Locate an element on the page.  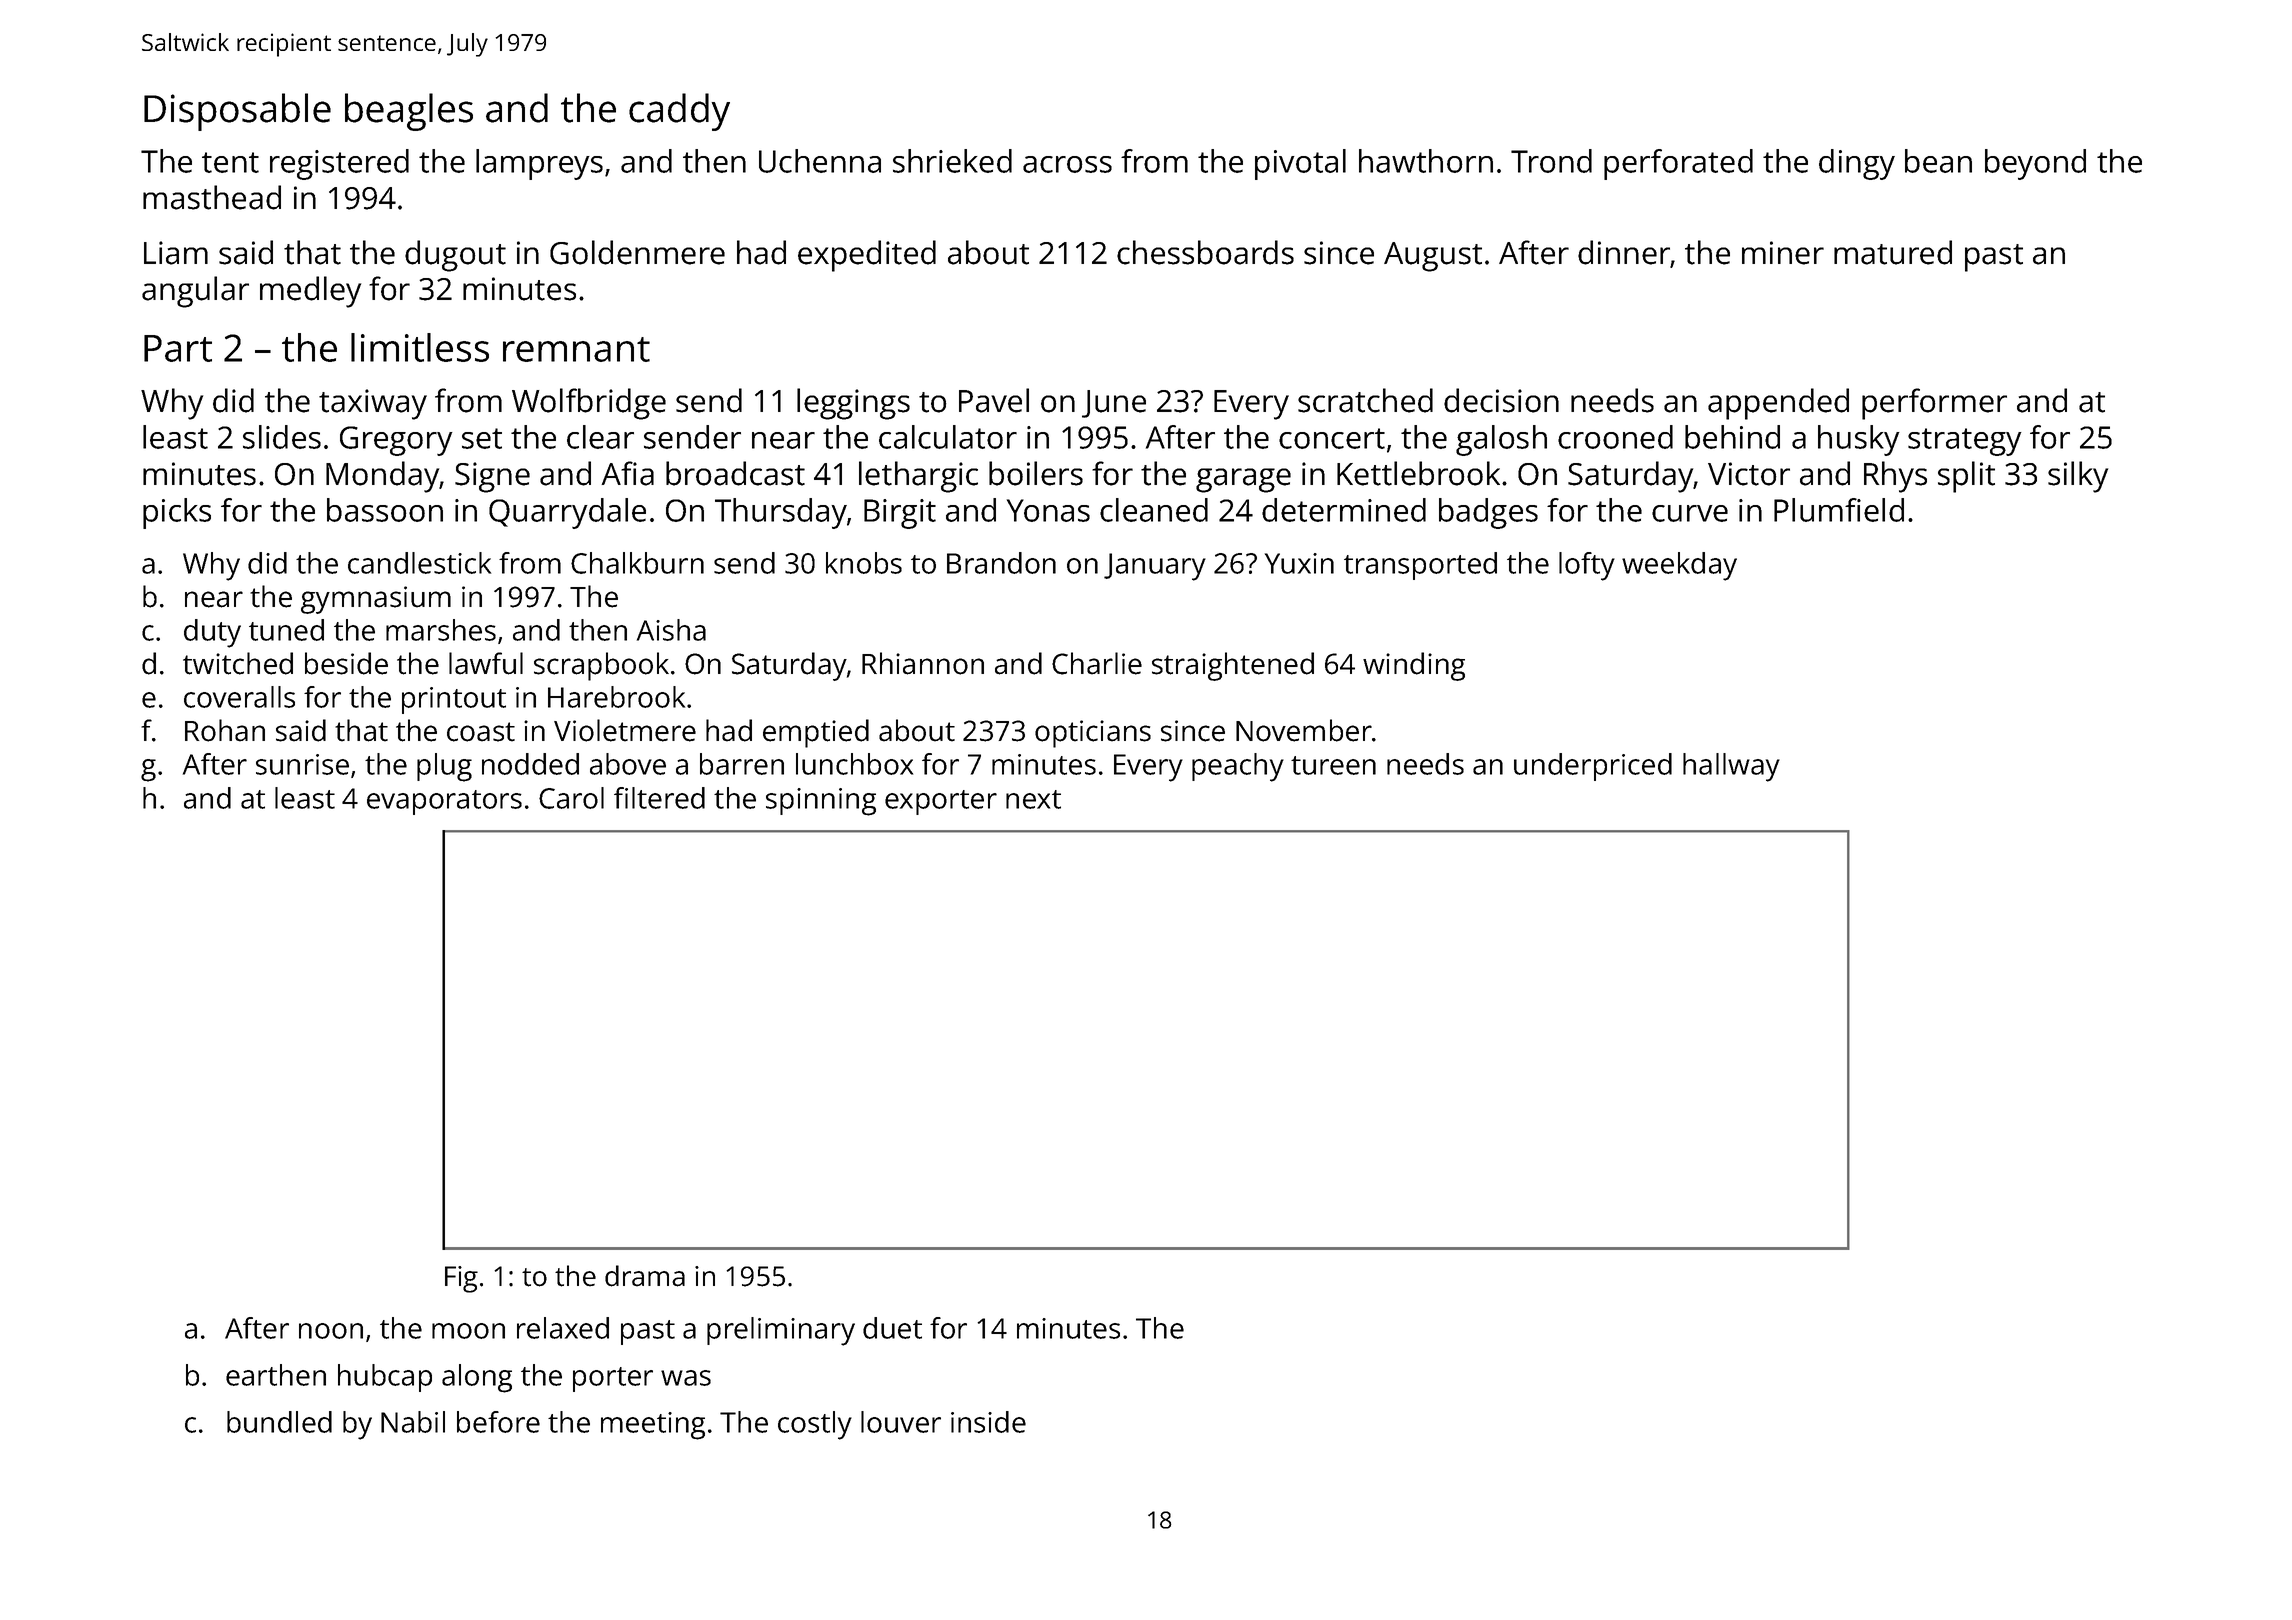
across is located at coordinates (1067, 164).
